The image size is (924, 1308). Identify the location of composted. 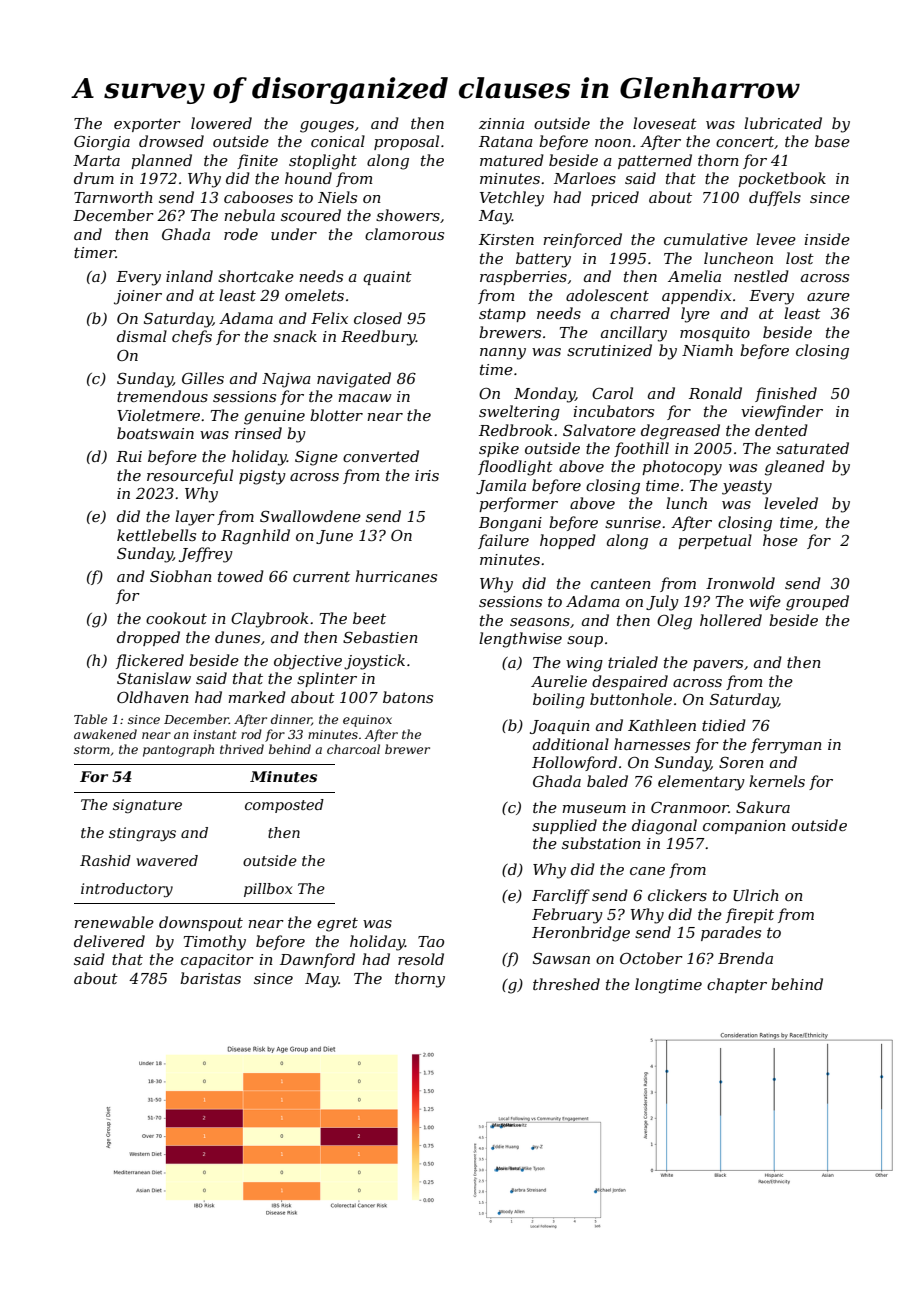
(284, 806).
